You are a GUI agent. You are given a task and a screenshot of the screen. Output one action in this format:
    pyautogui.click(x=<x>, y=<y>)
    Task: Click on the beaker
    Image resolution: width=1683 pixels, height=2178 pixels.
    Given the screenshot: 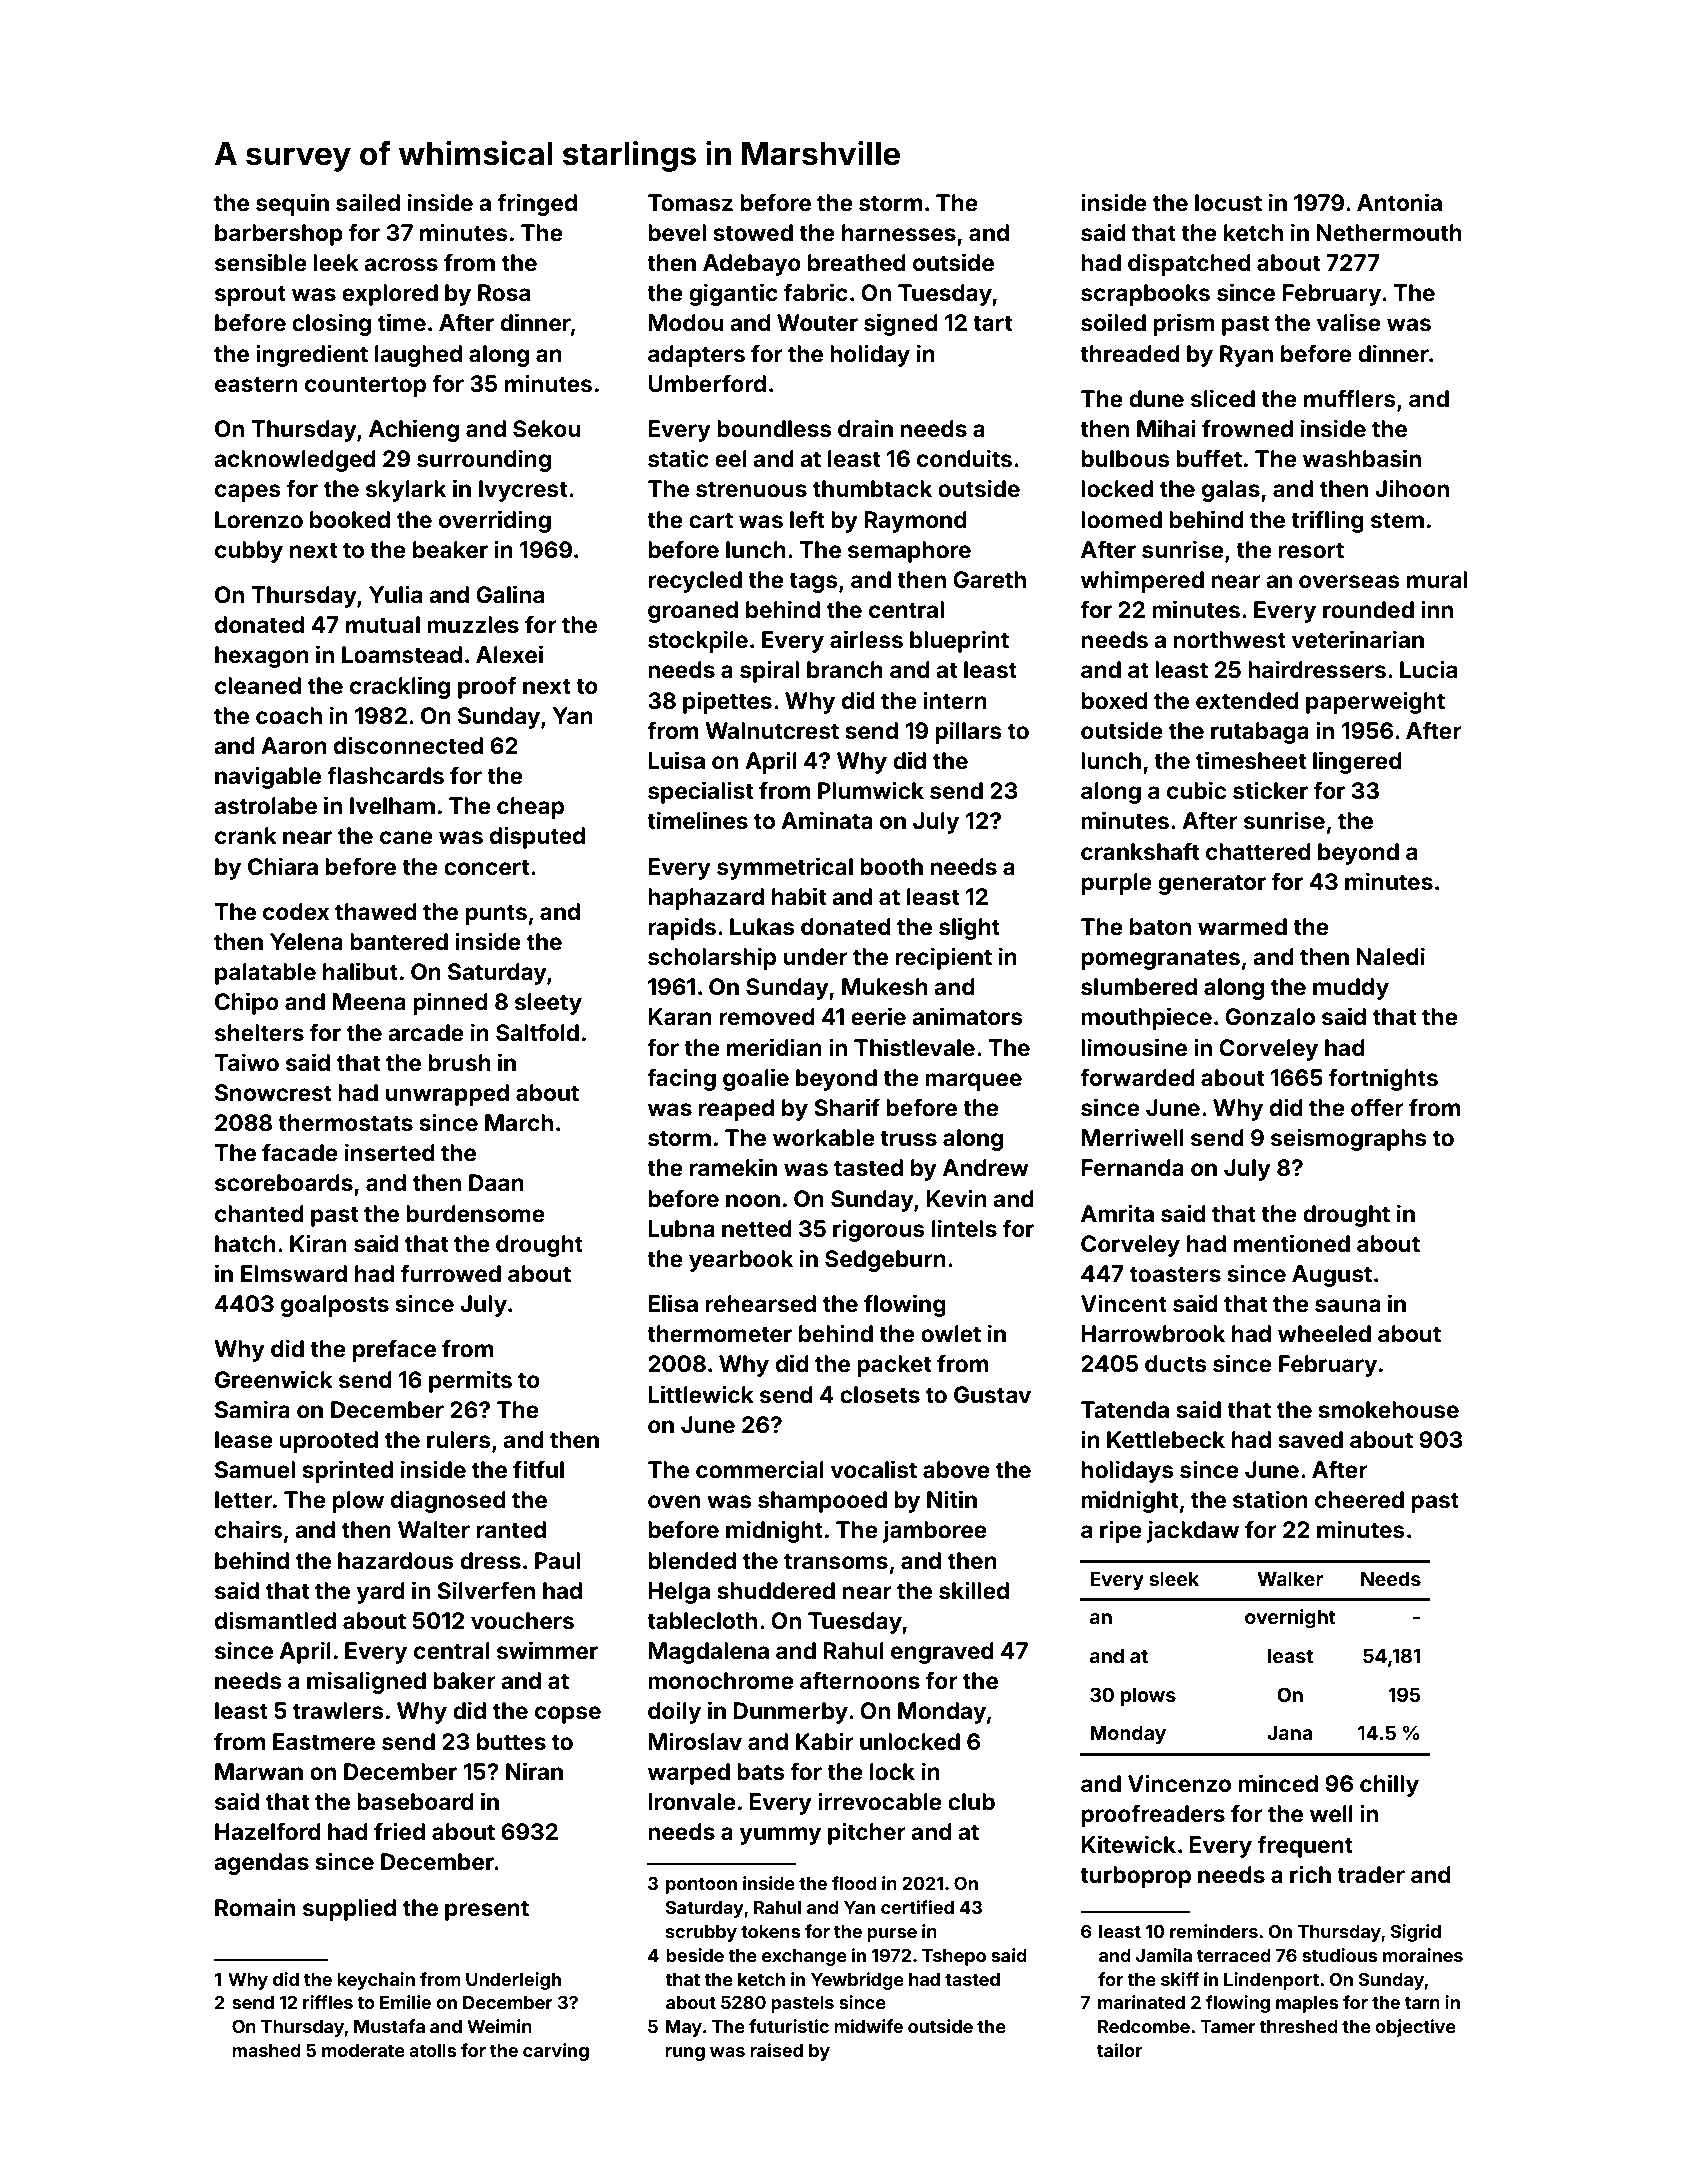 What is the action you would take?
    pyautogui.click(x=450, y=550)
